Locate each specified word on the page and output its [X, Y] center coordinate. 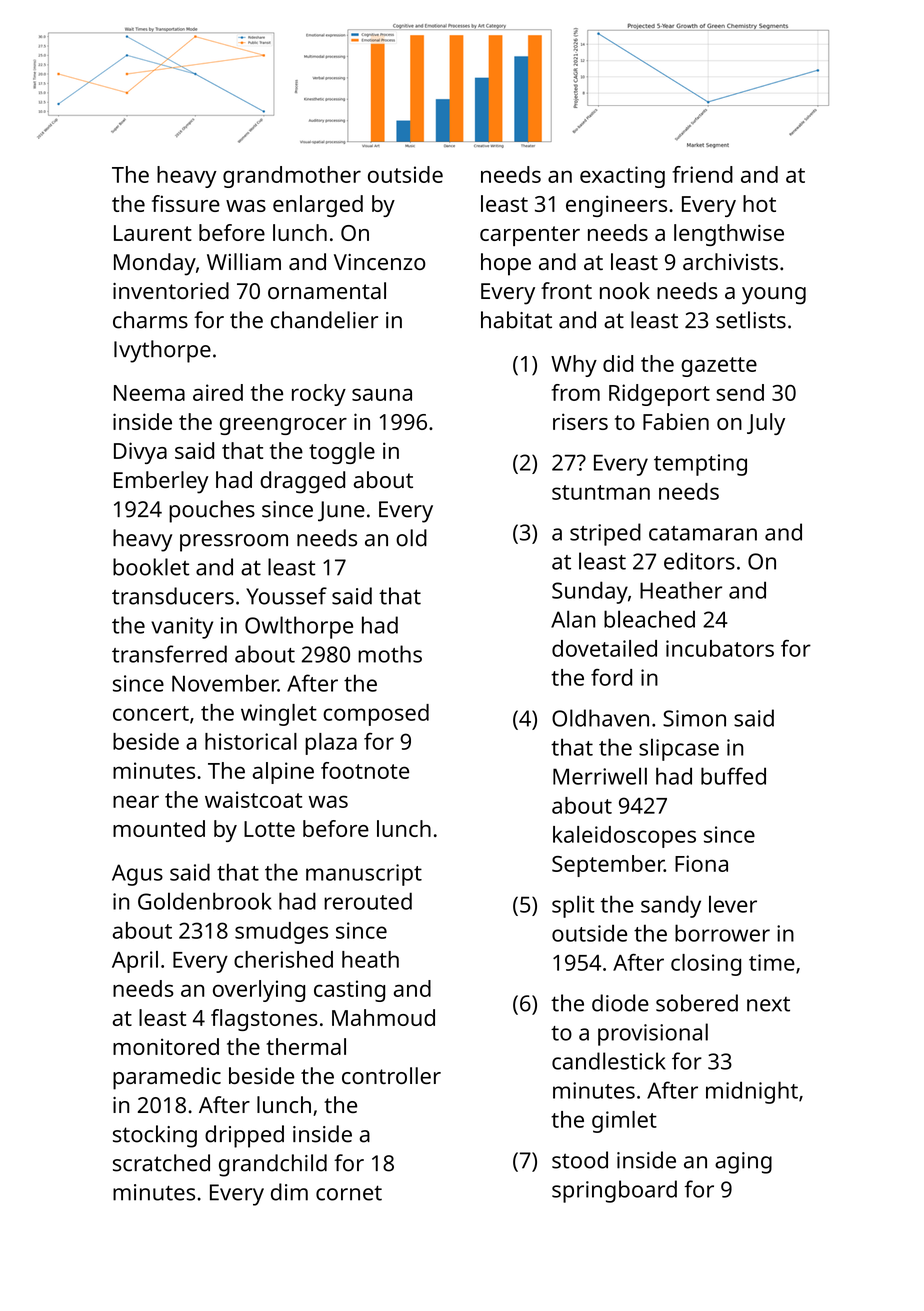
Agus [137, 875]
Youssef [286, 596]
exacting [622, 177]
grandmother [292, 177]
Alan [573, 619]
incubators [720, 648]
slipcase [679, 749]
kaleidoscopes [624, 837]
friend [703, 174]
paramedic [167, 1078]
